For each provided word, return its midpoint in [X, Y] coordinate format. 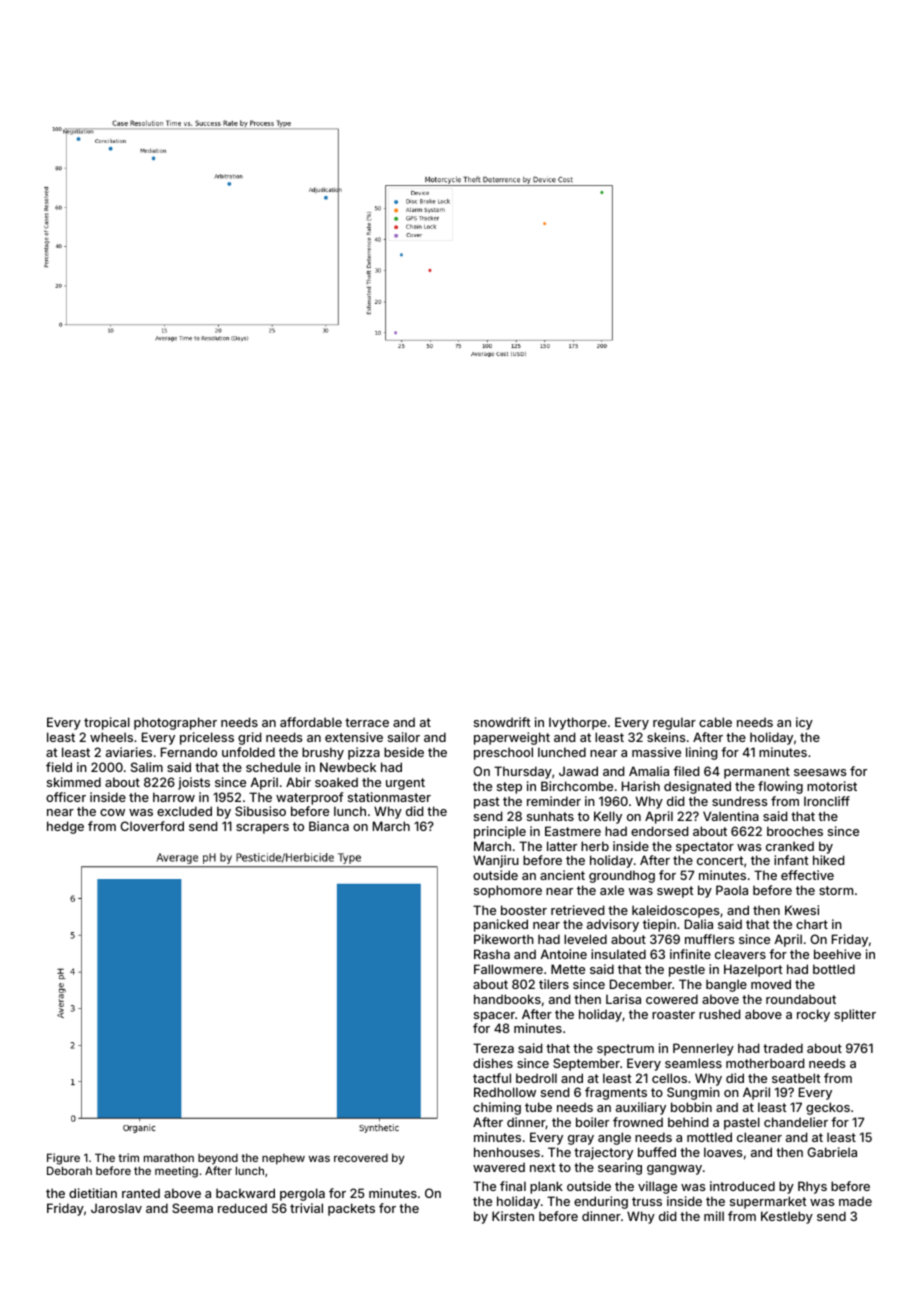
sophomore [508, 891]
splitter [855, 1015]
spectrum [625, 1050]
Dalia [699, 924]
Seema [192, 1208]
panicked [501, 925]
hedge [65, 827]
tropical [107, 723]
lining [702, 753]
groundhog [622, 876]
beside [404, 752]
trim [128, 1157]
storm [836, 890]
